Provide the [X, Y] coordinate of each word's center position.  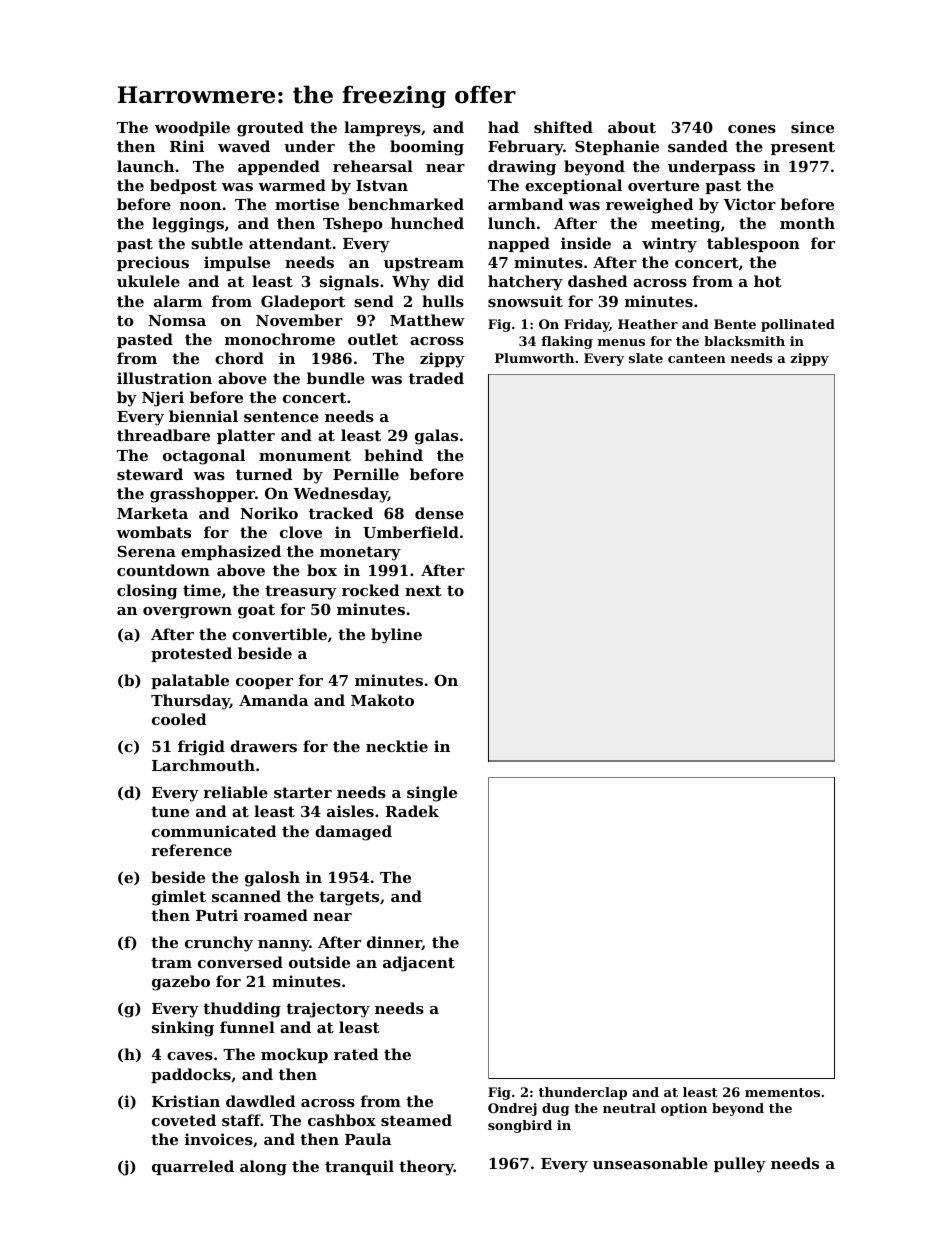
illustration [164, 378]
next [423, 590]
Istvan [382, 185]
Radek [412, 811]
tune [170, 811]
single [432, 794]
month [807, 223]
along [263, 1168]
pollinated [798, 325]
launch [145, 166]
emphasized [231, 552]
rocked [370, 590]
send [374, 301]
